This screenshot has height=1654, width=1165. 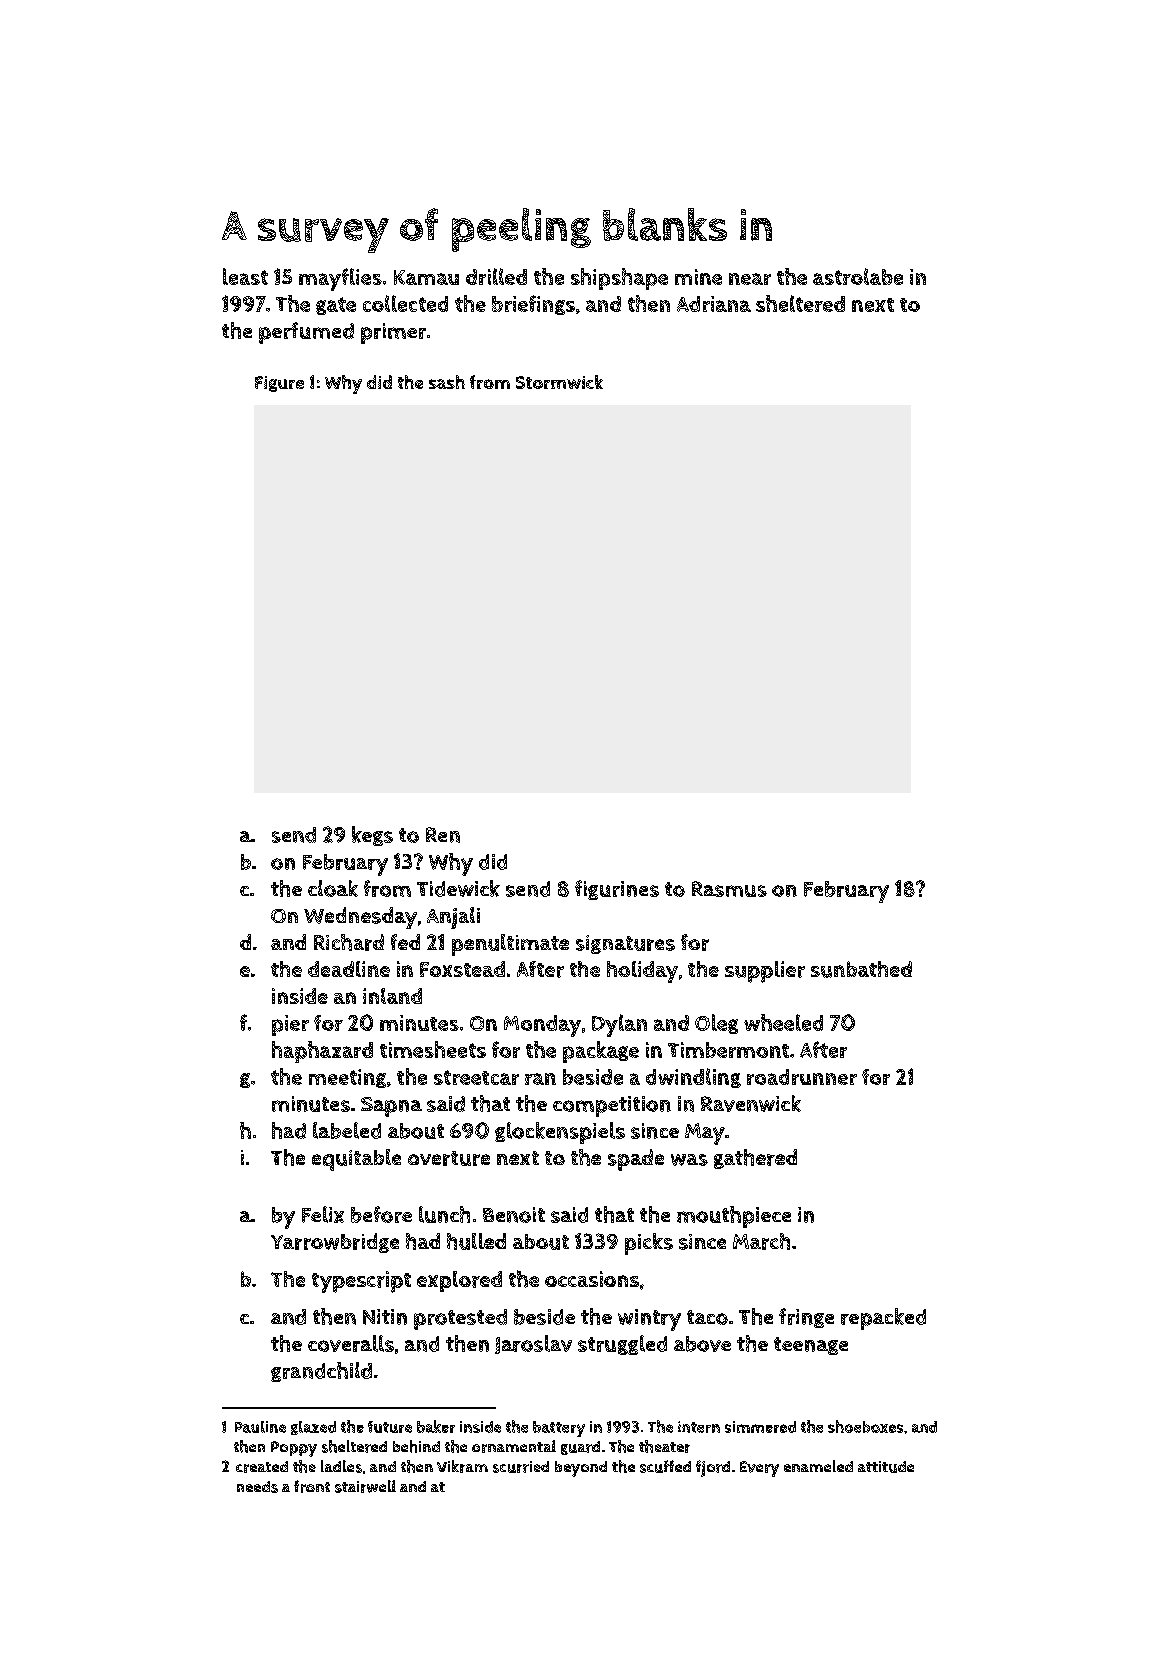 What do you see at coordinates (729, 889) in the screenshot?
I see `Rasmus` at bounding box center [729, 889].
